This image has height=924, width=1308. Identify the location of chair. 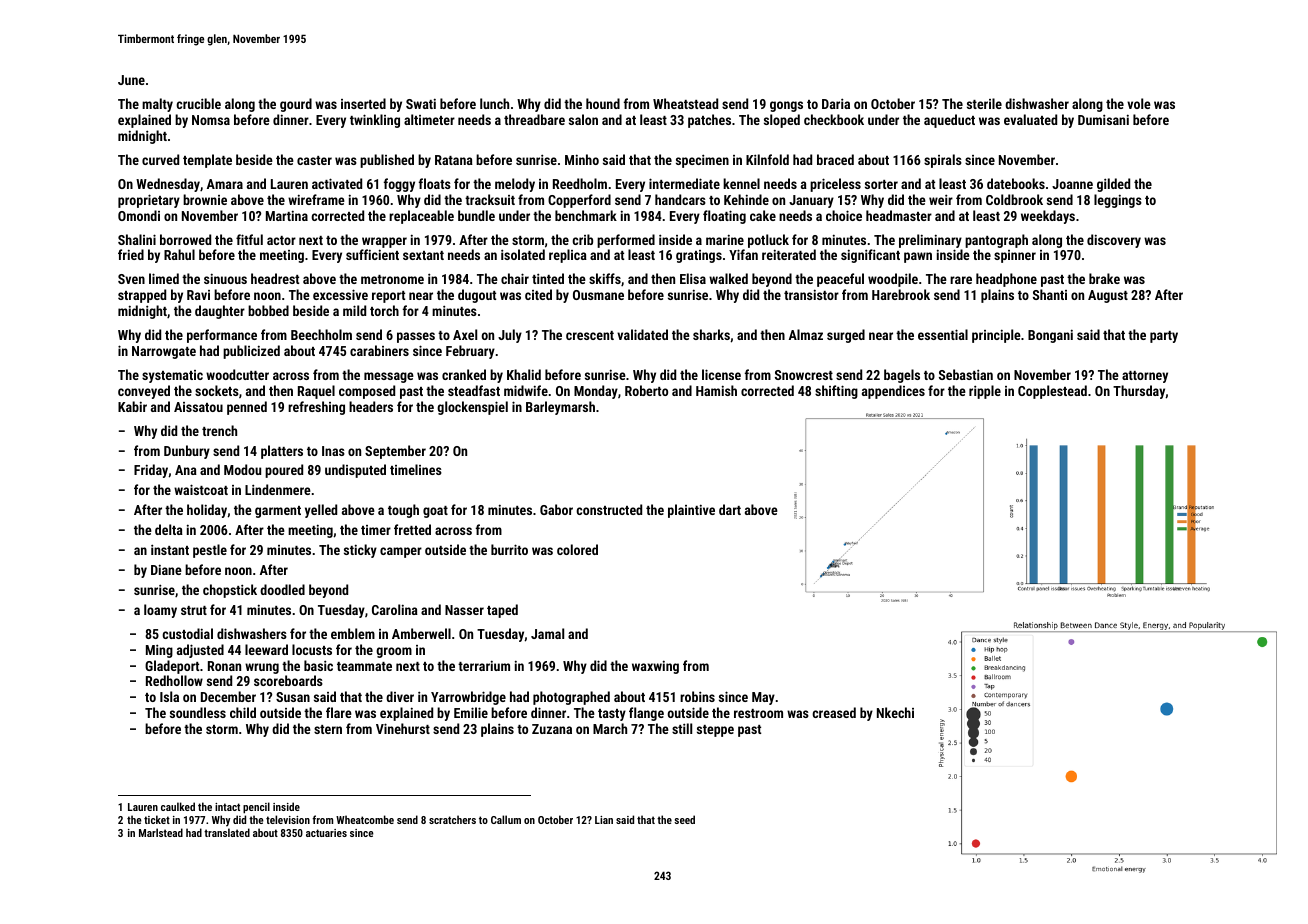
(515, 278).
